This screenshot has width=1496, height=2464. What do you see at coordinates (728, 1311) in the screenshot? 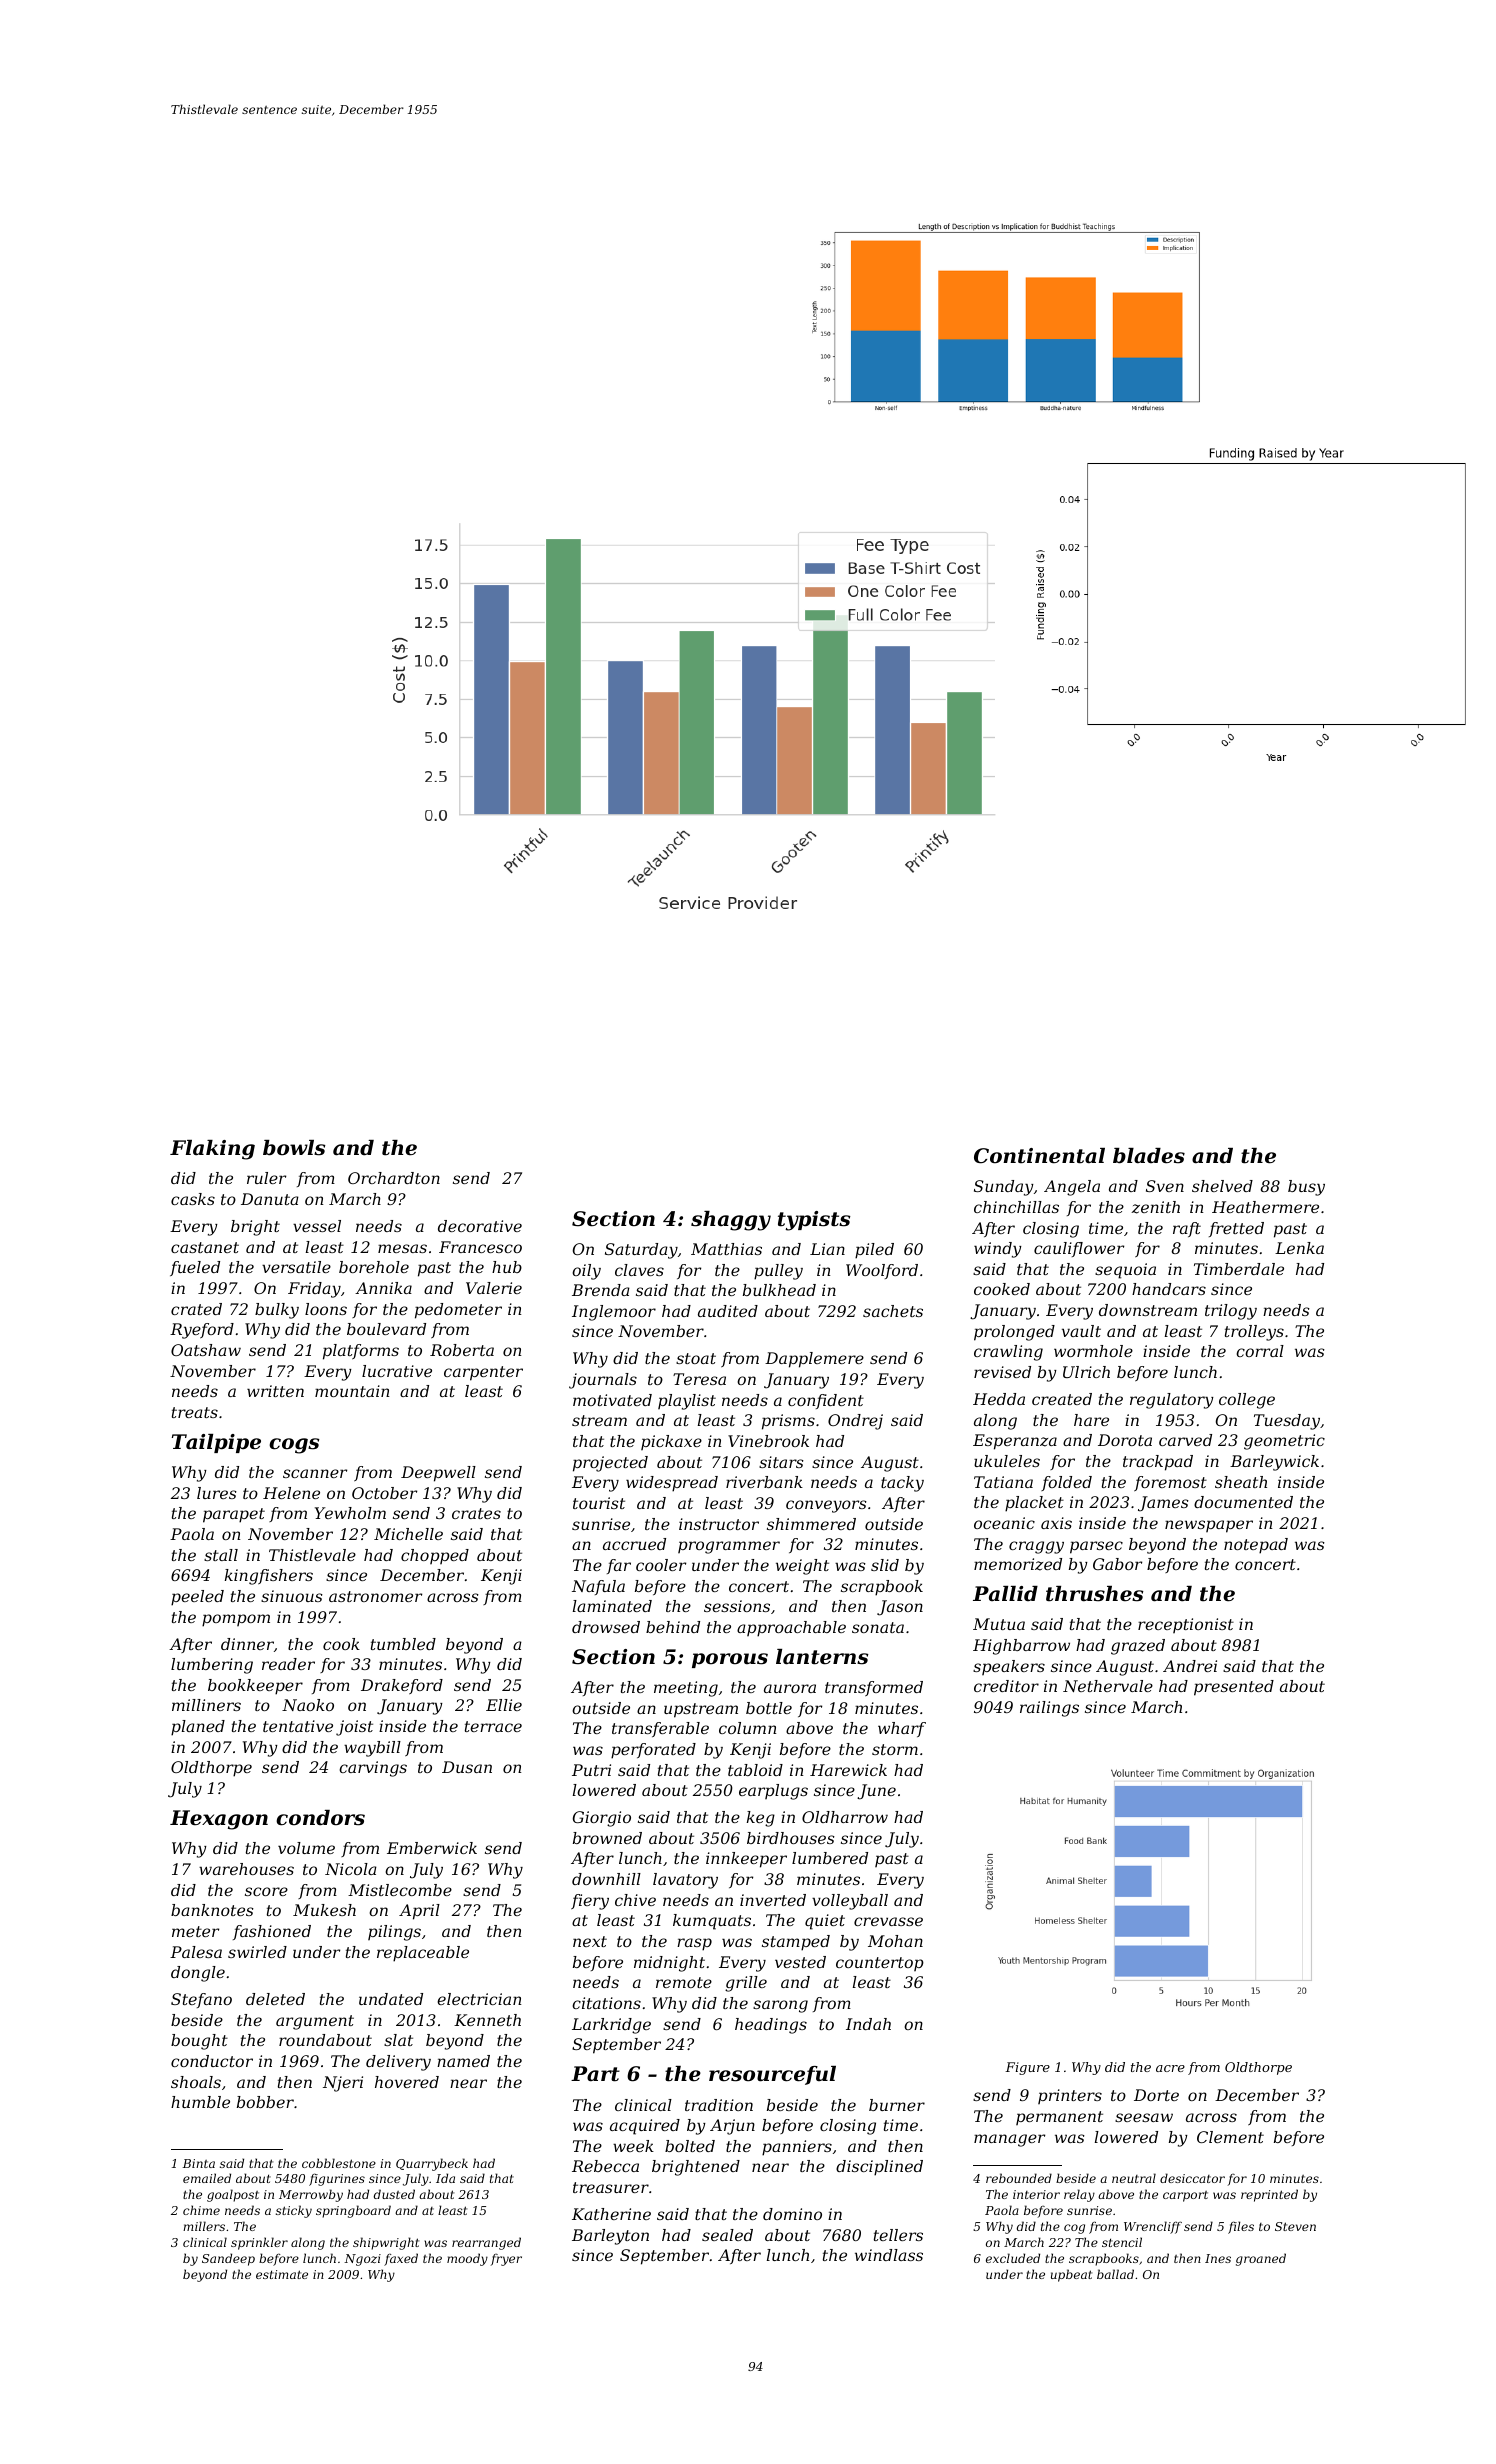
I see `audited` at bounding box center [728, 1311].
